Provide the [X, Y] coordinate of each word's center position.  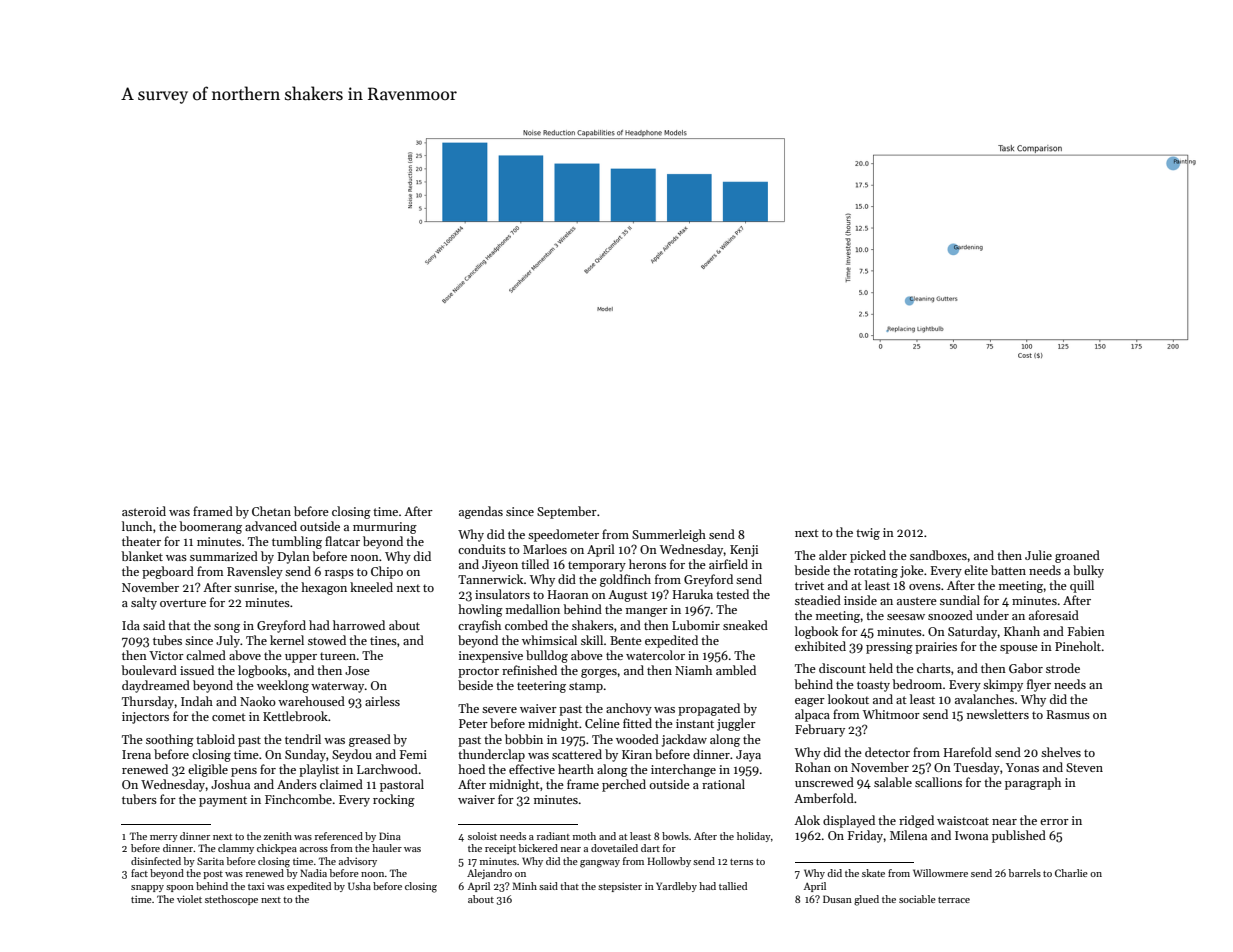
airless [382, 701]
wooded [637, 739]
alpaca [812, 715]
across [314, 849]
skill [592, 640]
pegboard [168, 572]
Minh [524, 886]
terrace [954, 900]
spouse [1019, 649]
